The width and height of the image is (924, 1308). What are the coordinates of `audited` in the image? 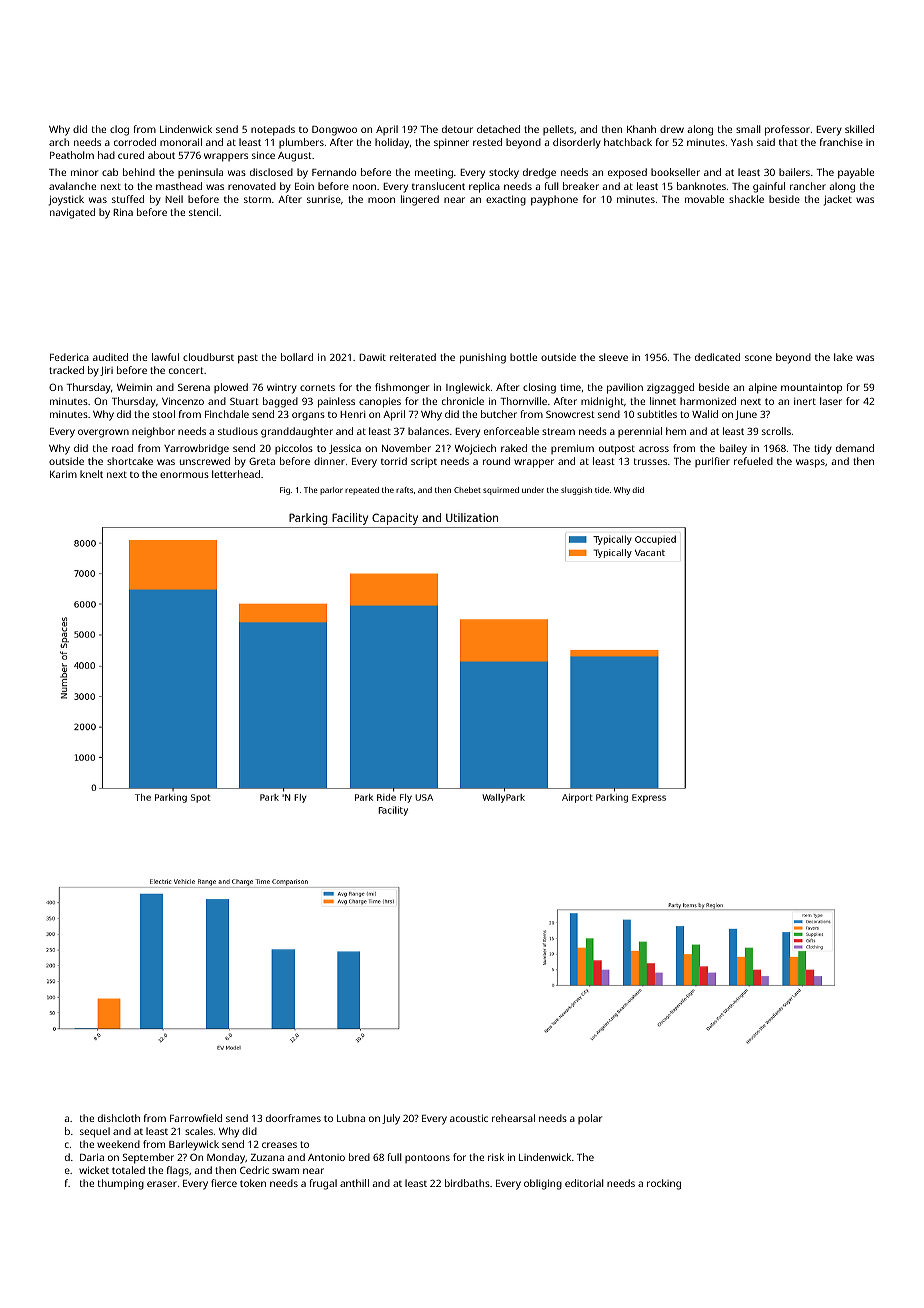 It's located at (110, 357).
